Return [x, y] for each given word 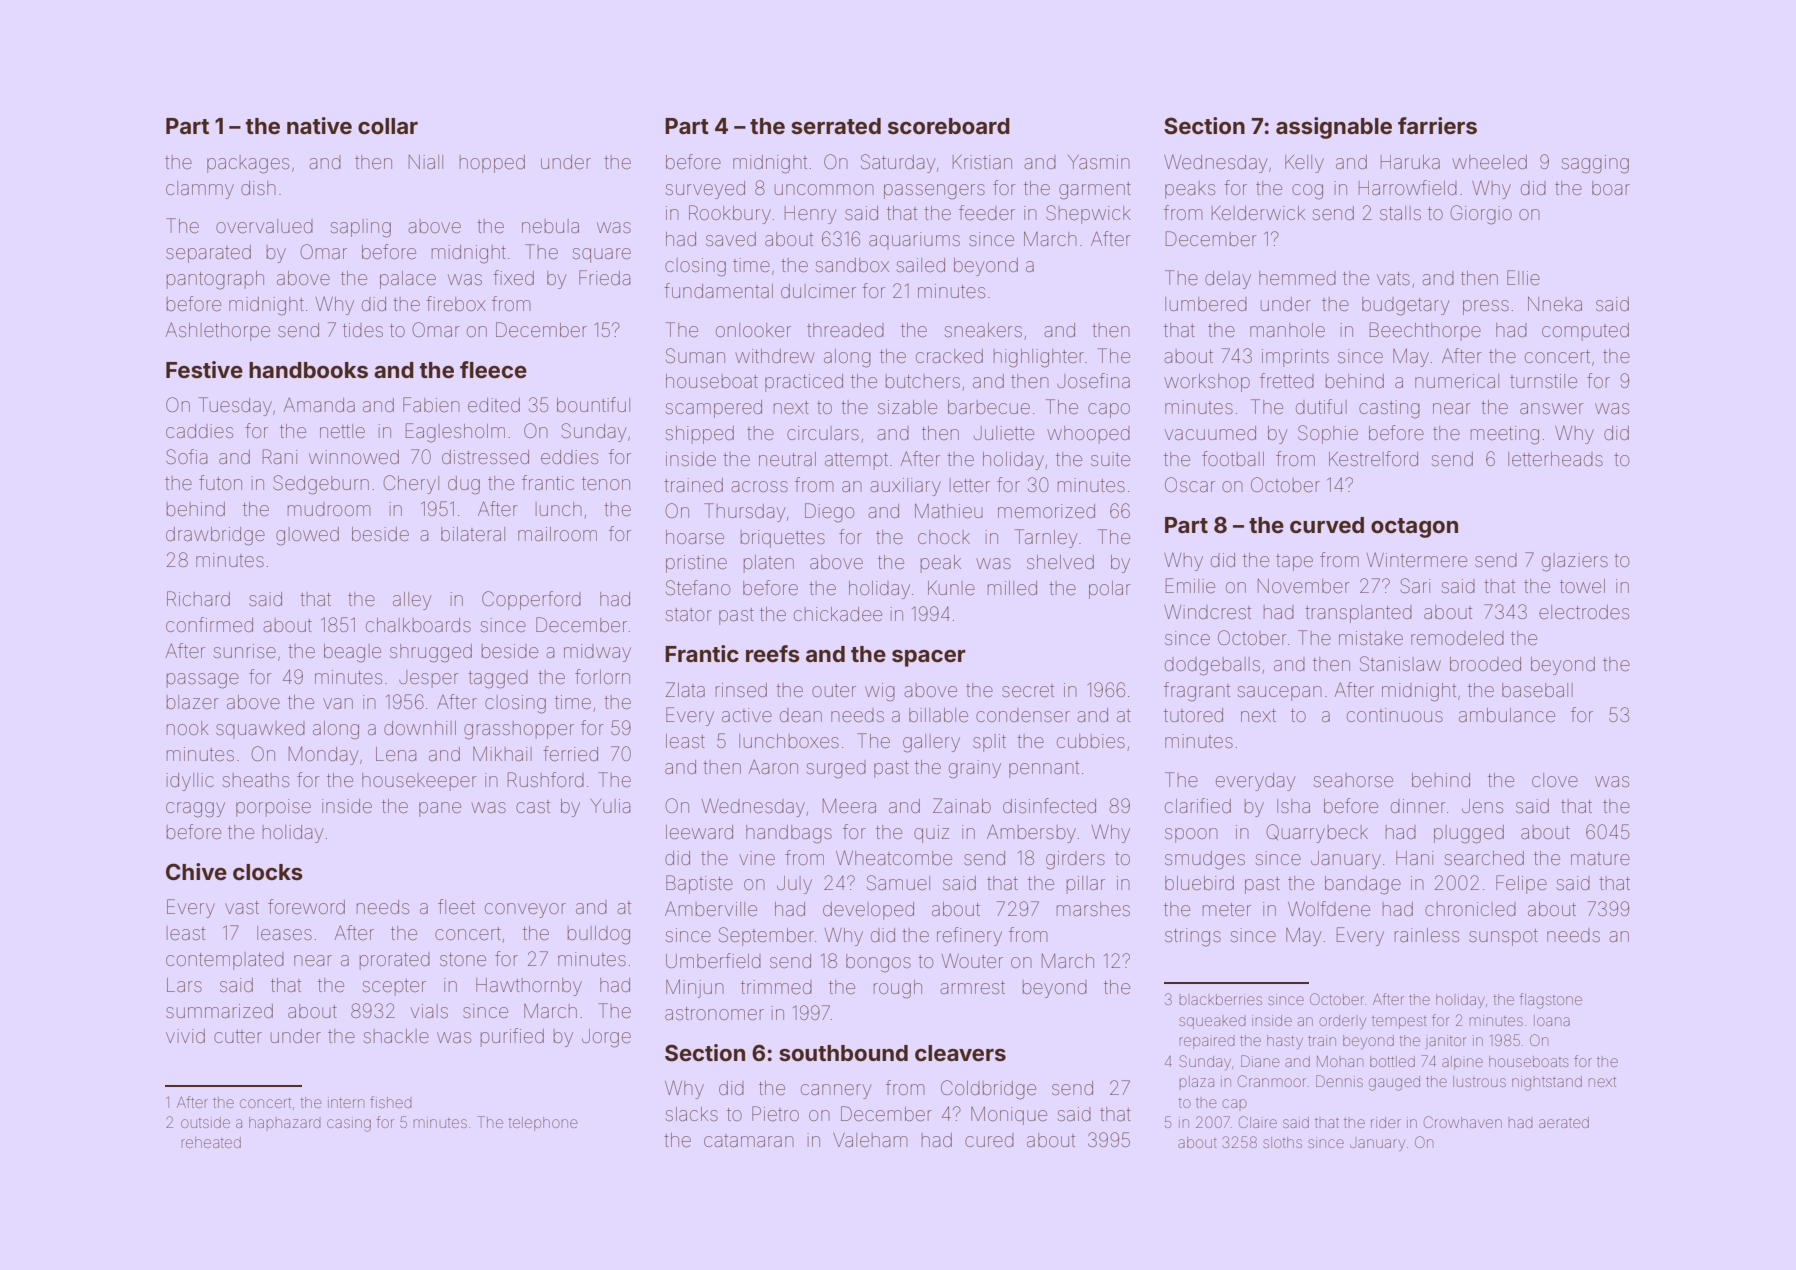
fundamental [718, 290]
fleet [456, 906]
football [1233, 458]
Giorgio [1481, 215]
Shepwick [1088, 214]
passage [203, 681]
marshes [1093, 909]
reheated [211, 1142]
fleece [493, 370]
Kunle [951, 588]
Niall [426, 162]
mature [1600, 858]
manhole [1287, 330]
